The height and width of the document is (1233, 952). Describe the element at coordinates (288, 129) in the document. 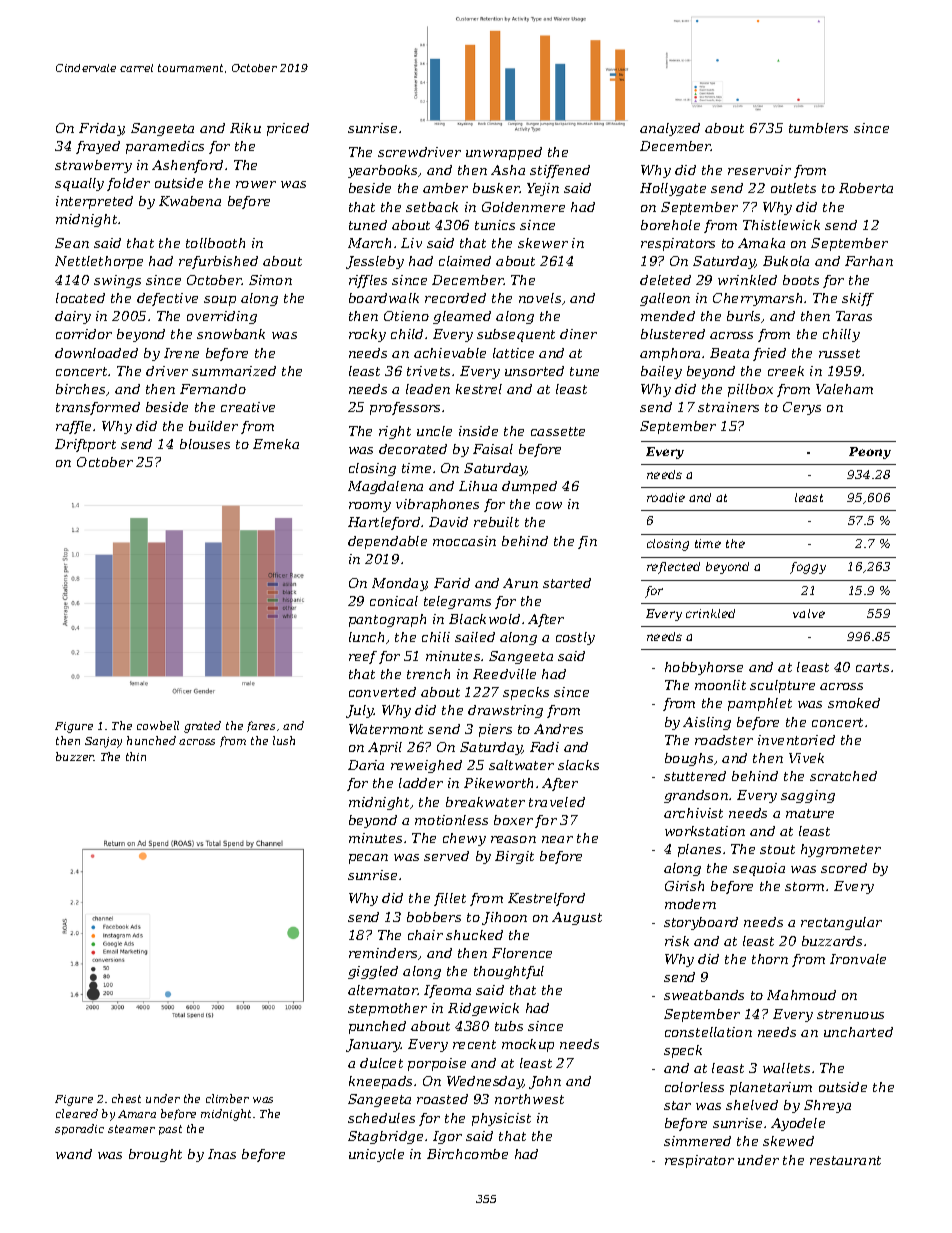

I see `priced` at that location.
